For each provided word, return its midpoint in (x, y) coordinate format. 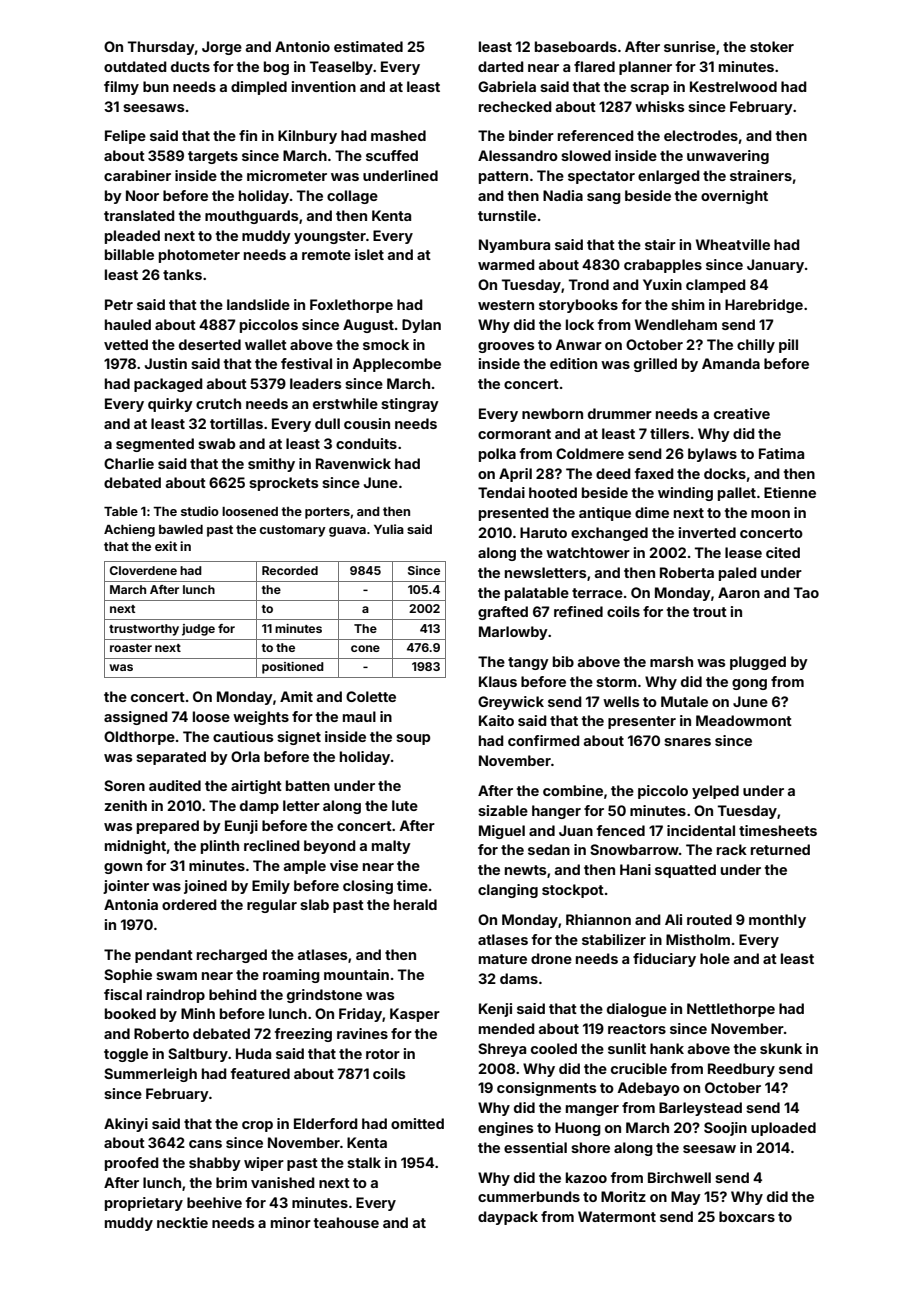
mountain (356, 974)
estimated (368, 46)
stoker (772, 46)
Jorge (222, 48)
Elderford (326, 1123)
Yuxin (662, 284)
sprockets (284, 484)
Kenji (495, 1010)
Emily (271, 887)
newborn (552, 413)
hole (715, 958)
